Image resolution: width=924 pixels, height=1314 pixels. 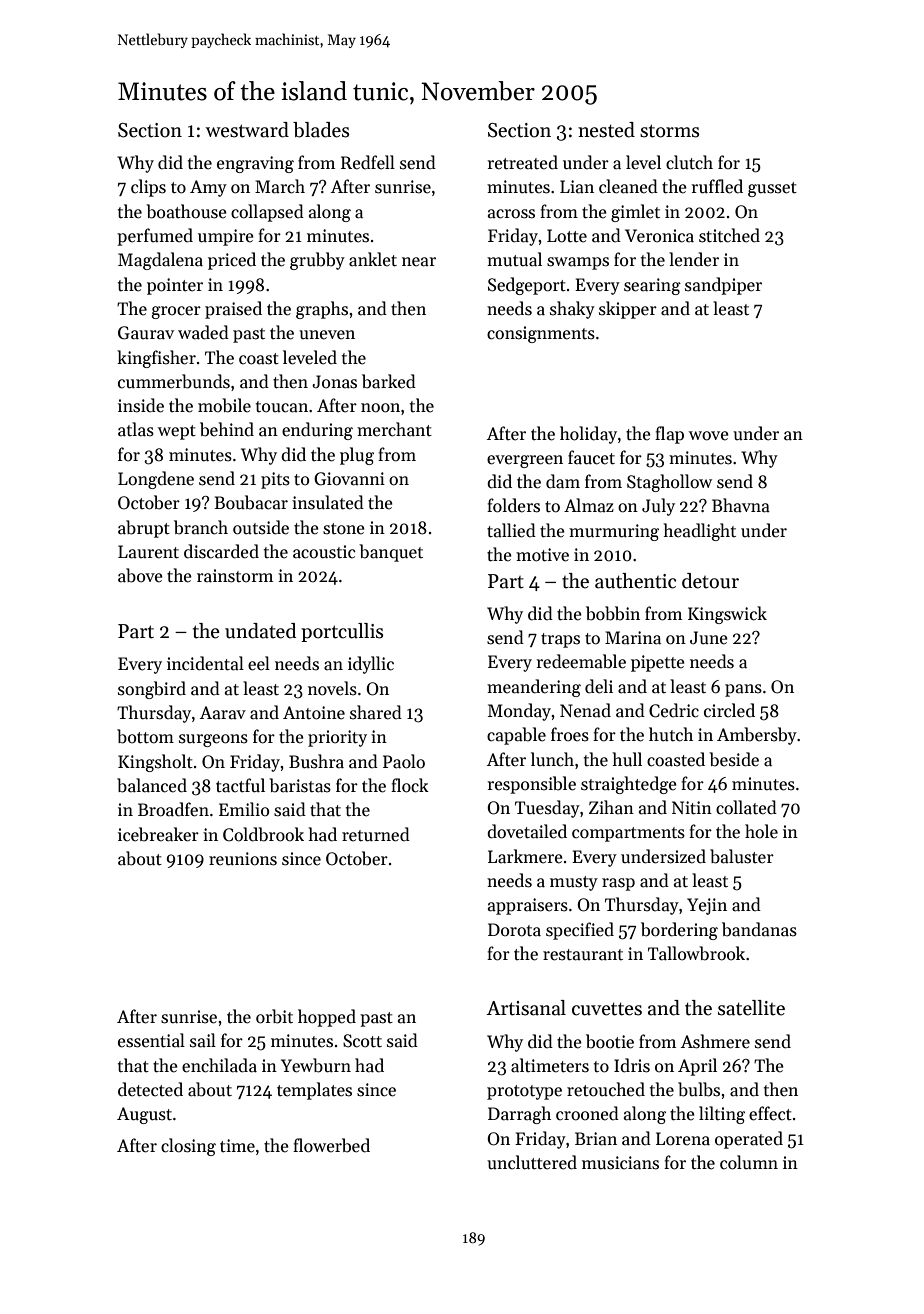 I want to click on boathouse, so click(x=186, y=211).
